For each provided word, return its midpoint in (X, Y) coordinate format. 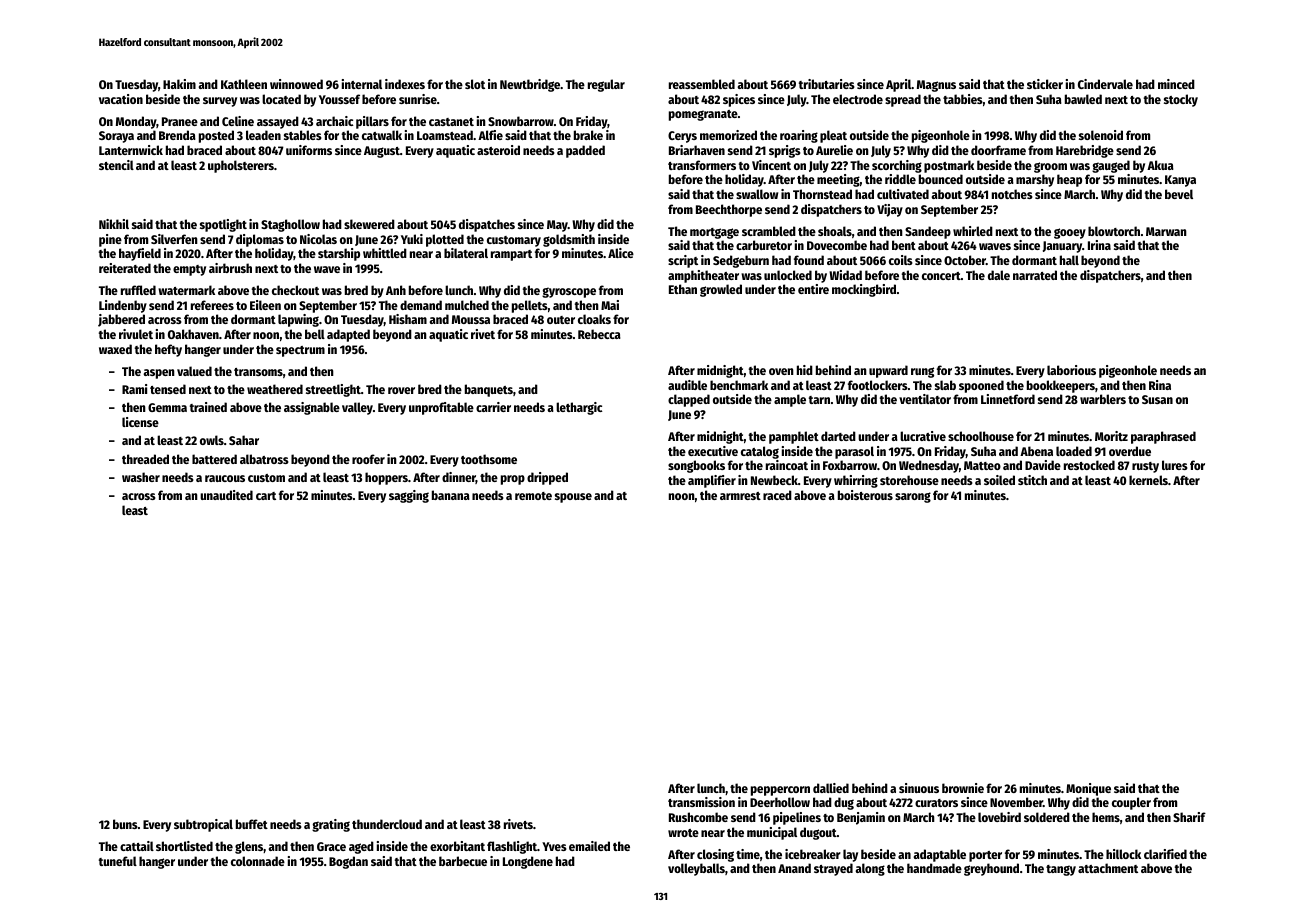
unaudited (226, 495)
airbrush (230, 268)
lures (1175, 465)
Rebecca (599, 334)
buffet (252, 824)
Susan (1157, 399)
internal (362, 84)
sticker (1045, 84)
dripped (547, 478)
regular (606, 85)
